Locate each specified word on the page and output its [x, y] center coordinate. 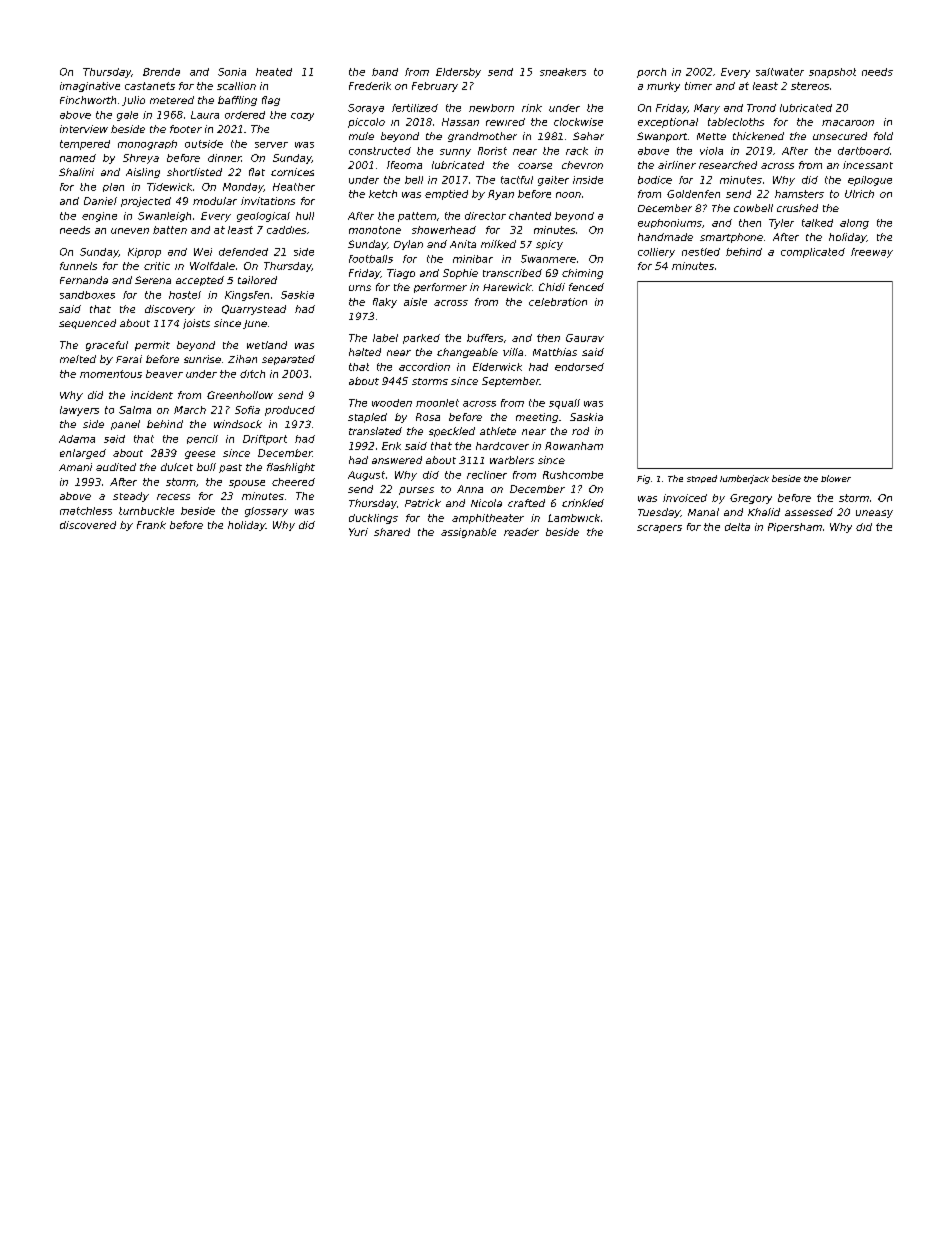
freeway [872, 253]
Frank [151, 525]
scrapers [659, 529]
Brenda [161, 72]
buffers [485, 338]
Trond [761, 108]
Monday [243, 188]
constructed [380, 151]
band [385, 72]
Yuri [358, 532]
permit [152, 346]
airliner [677, 165]
